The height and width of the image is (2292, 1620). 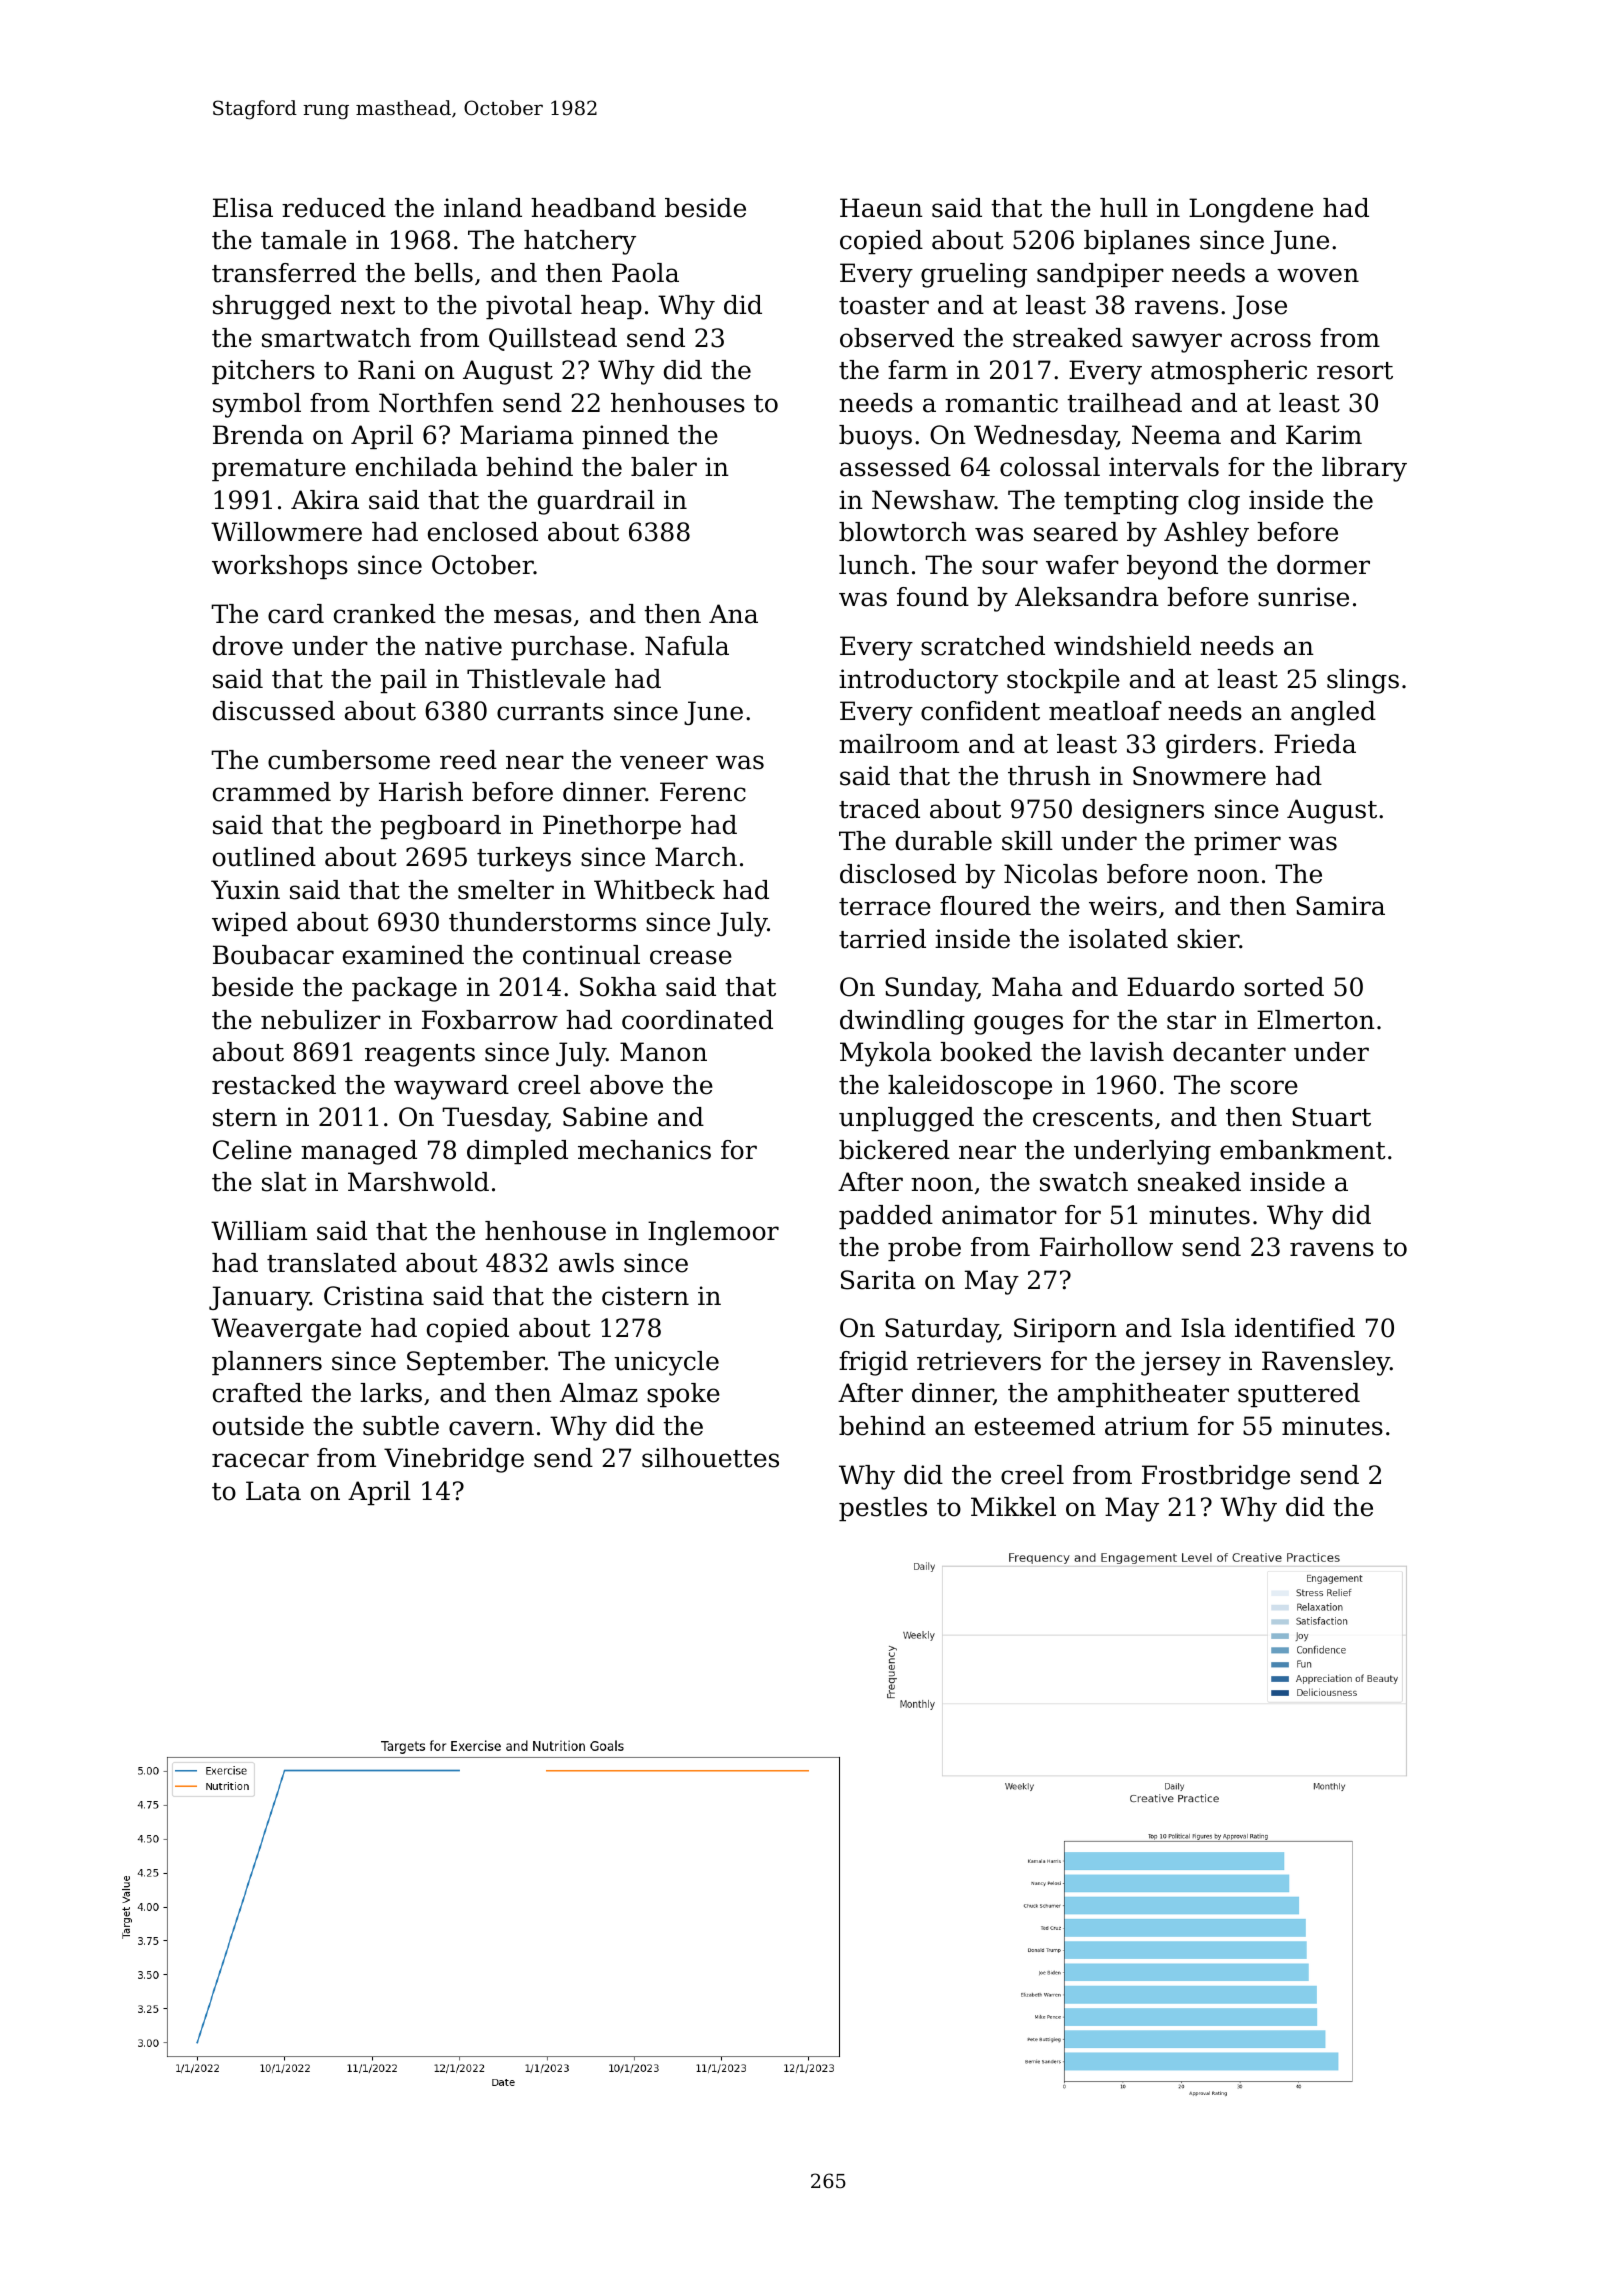 What do you see at coordinates (906, 1119) in the image?
I see `unplugged` at bounding box center [906, 1119].
